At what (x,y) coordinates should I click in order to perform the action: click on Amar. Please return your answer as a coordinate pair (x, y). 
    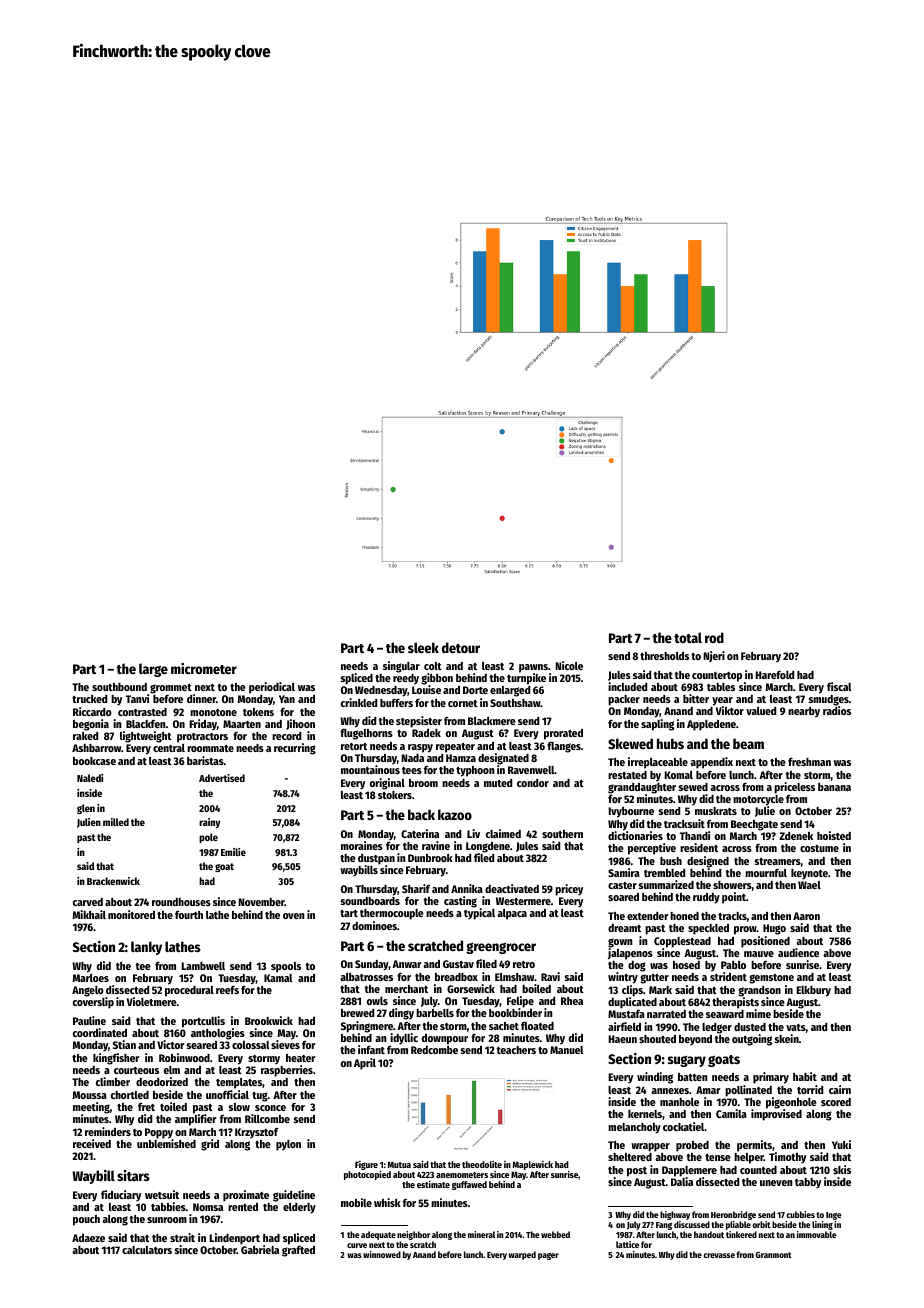
    Looking at the image, I should click on (708, 1090).
